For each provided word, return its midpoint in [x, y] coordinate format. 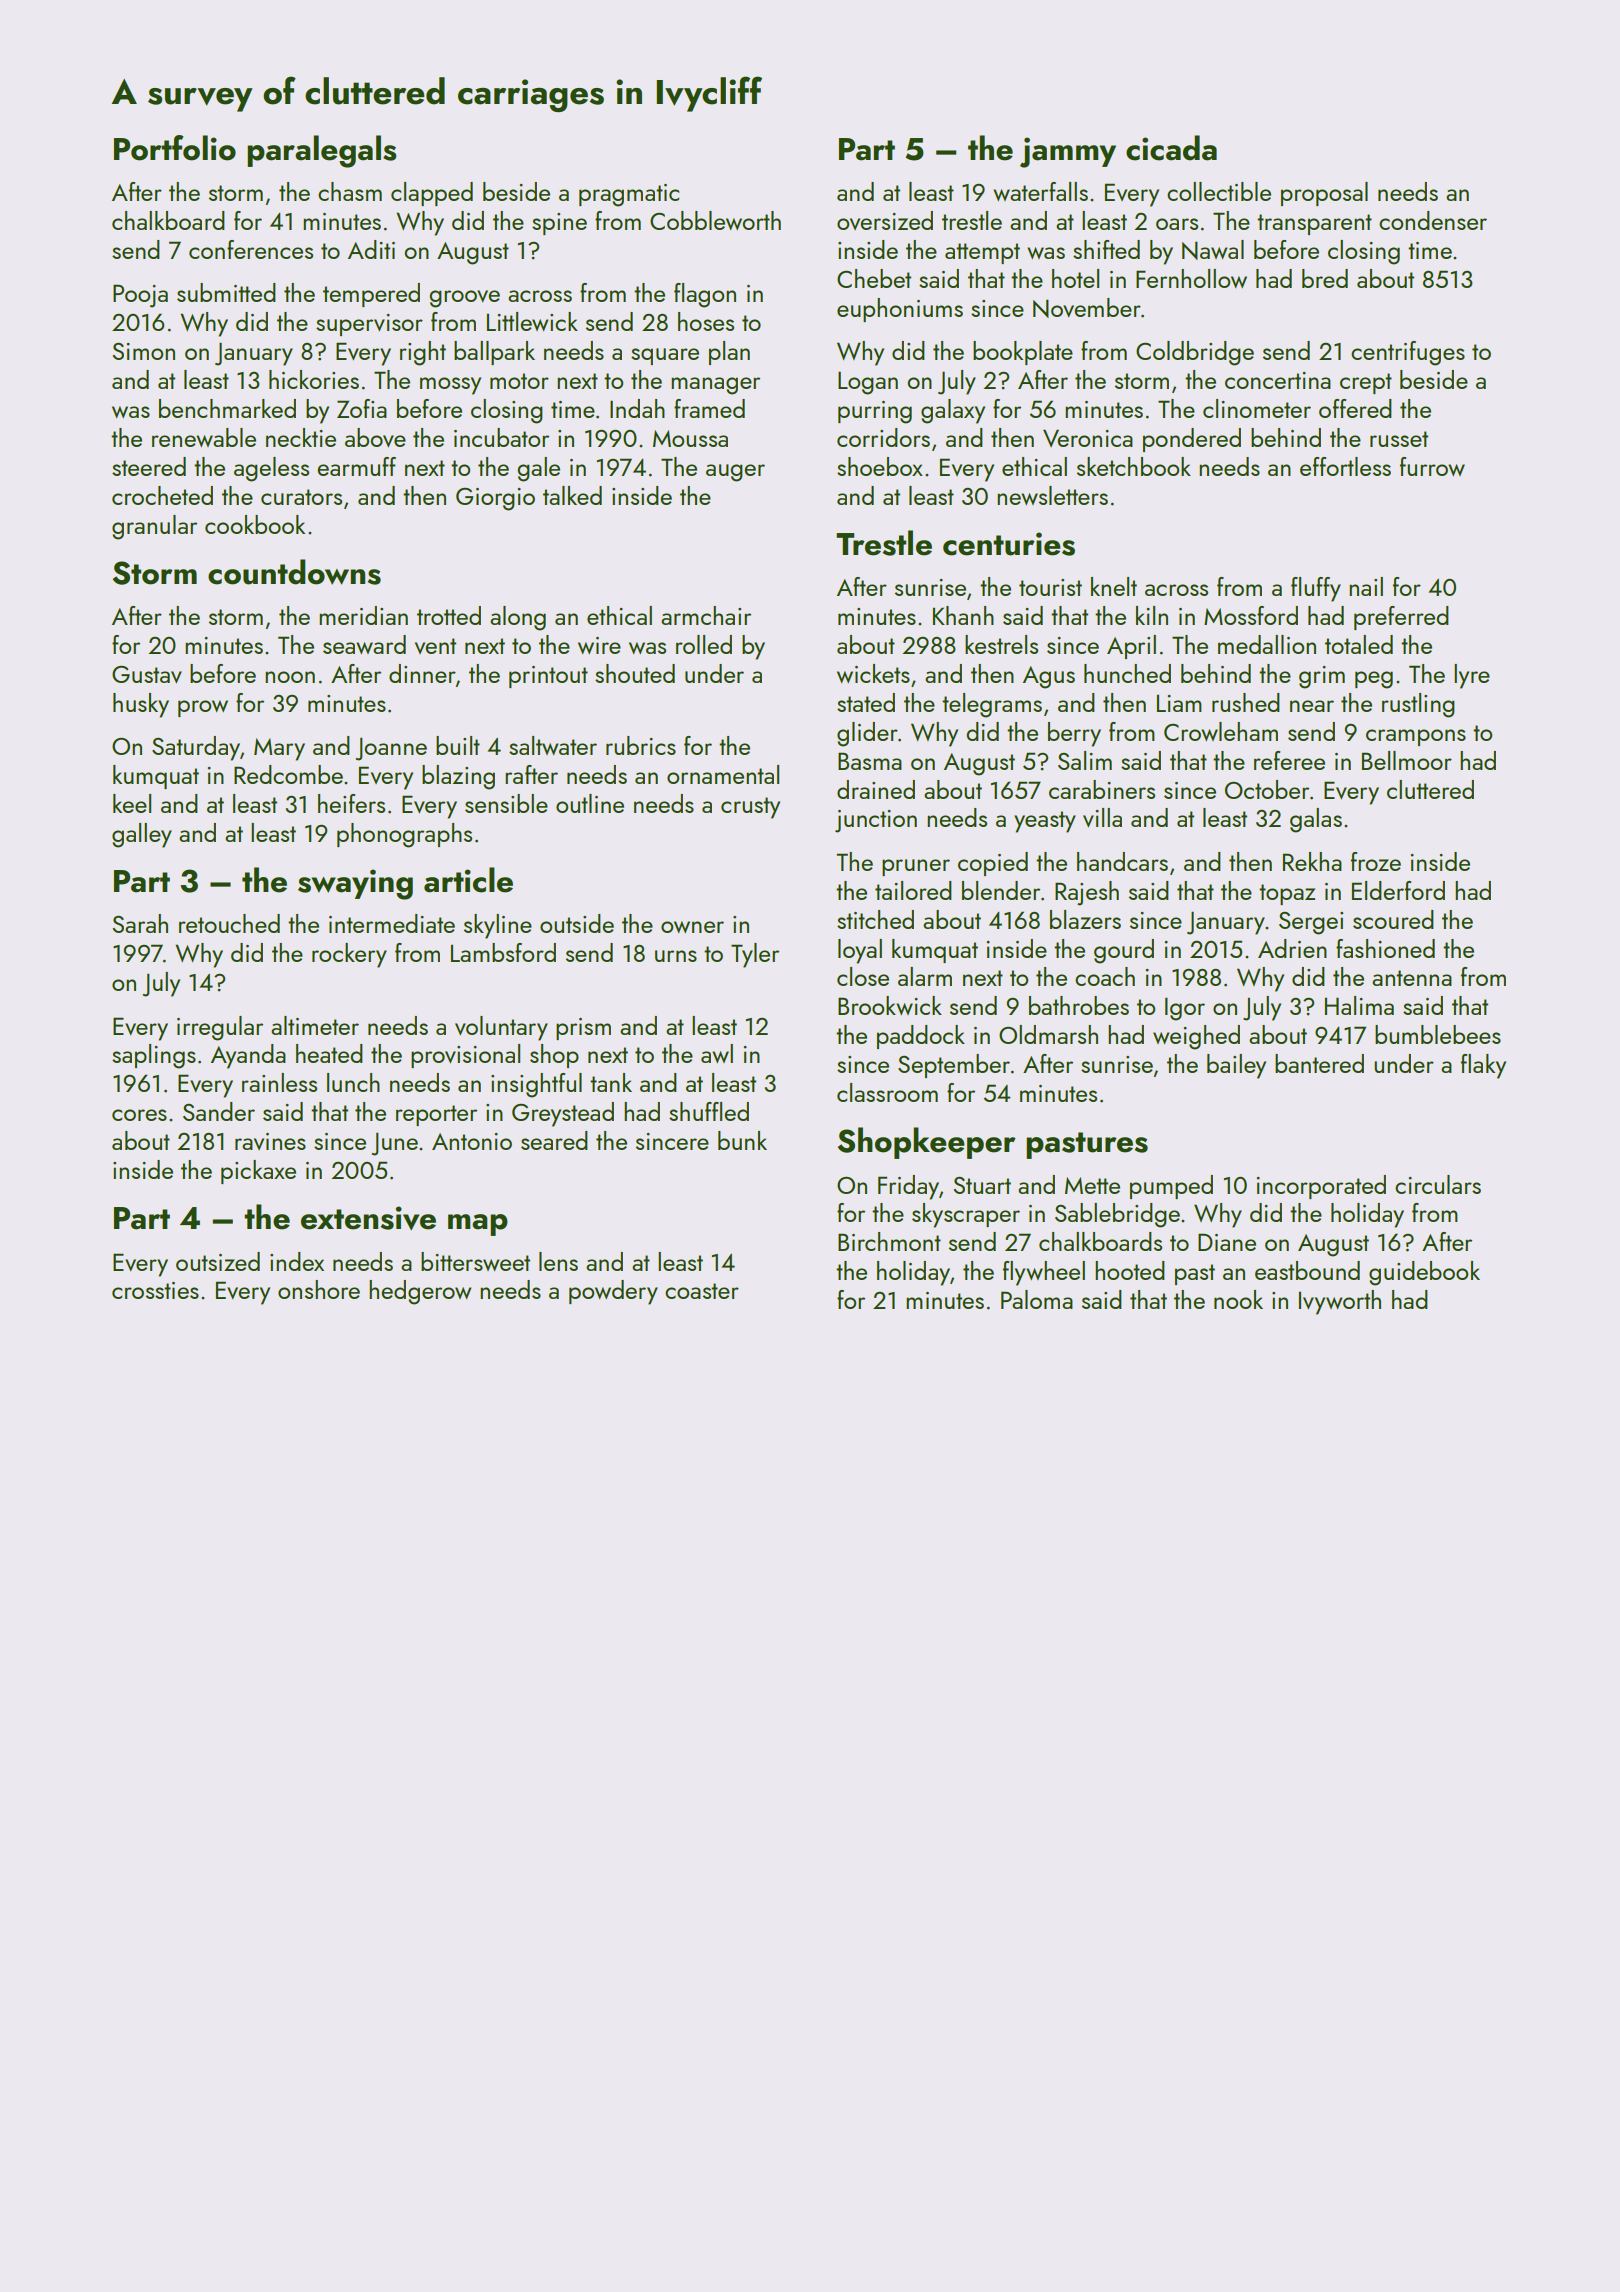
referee [1289, 760]
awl [717, 1053]
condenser [1433, 220]
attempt [982, 253]
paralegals [321, 151]
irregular [220, 1028]
